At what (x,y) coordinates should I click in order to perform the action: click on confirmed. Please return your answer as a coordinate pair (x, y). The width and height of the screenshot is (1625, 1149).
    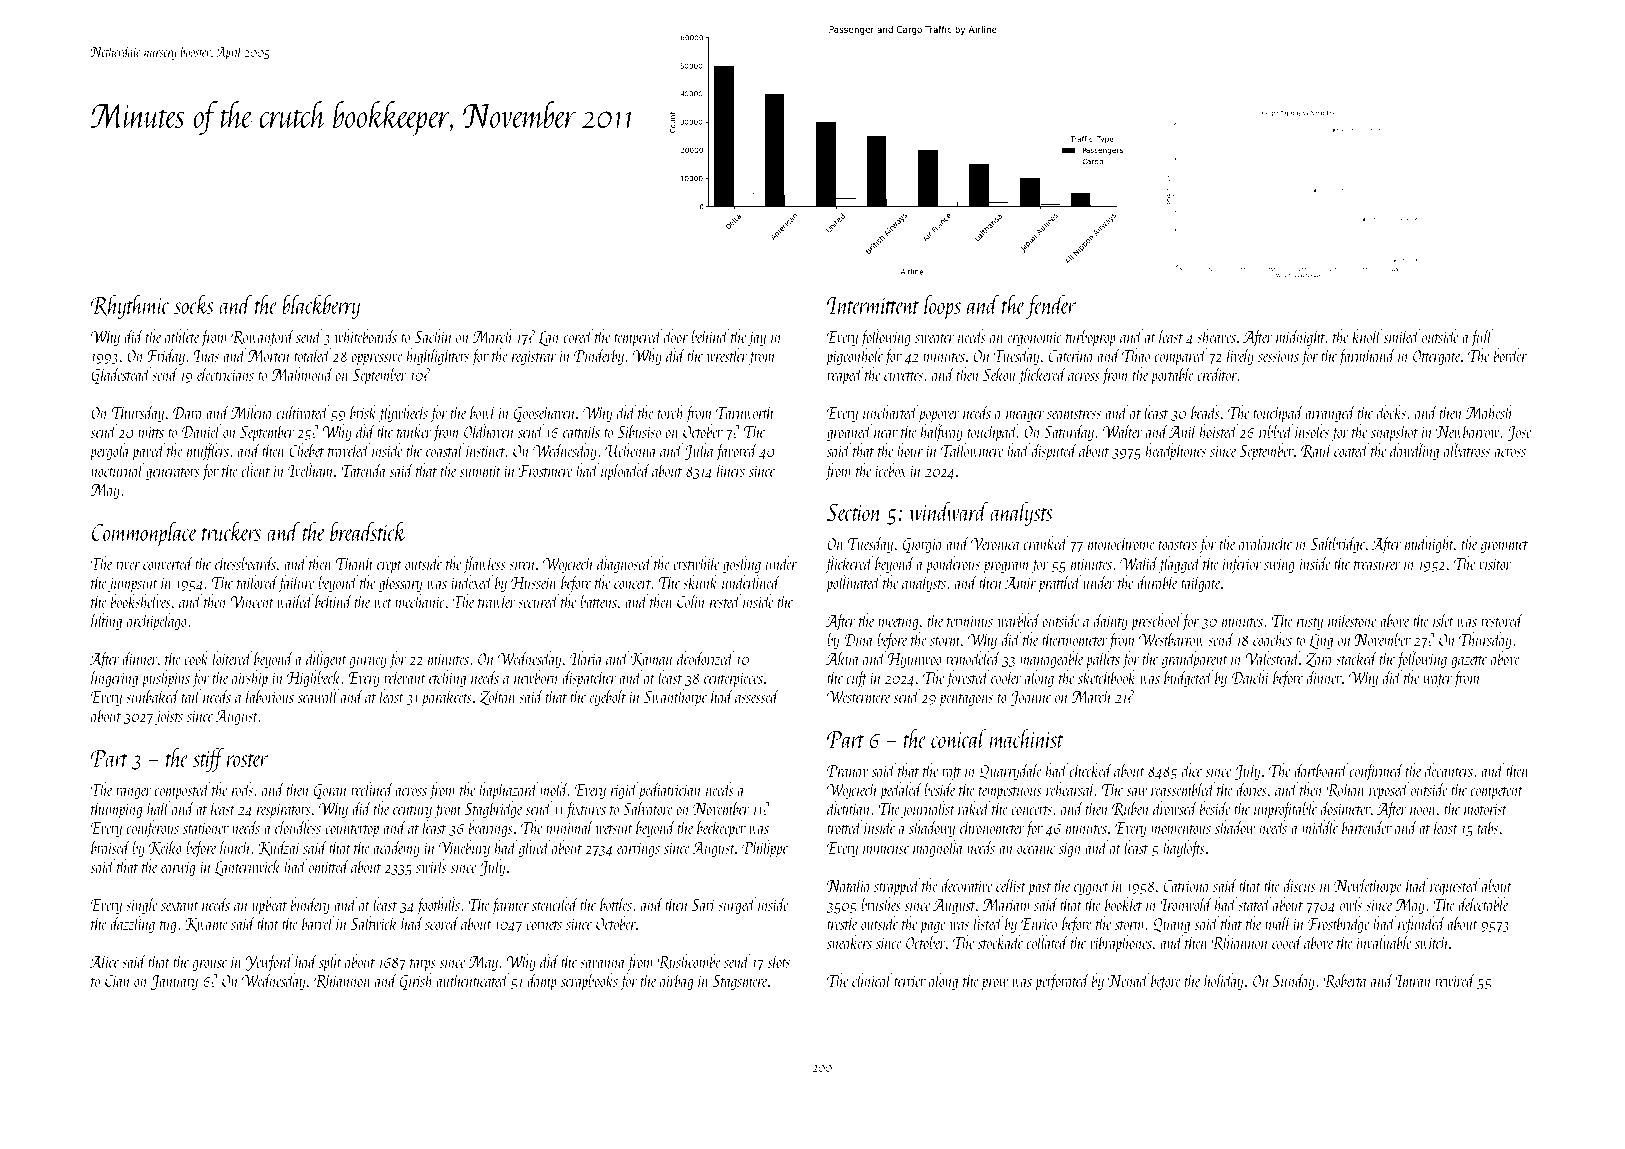
    Looking at the image, I should click on (1377, 772).
